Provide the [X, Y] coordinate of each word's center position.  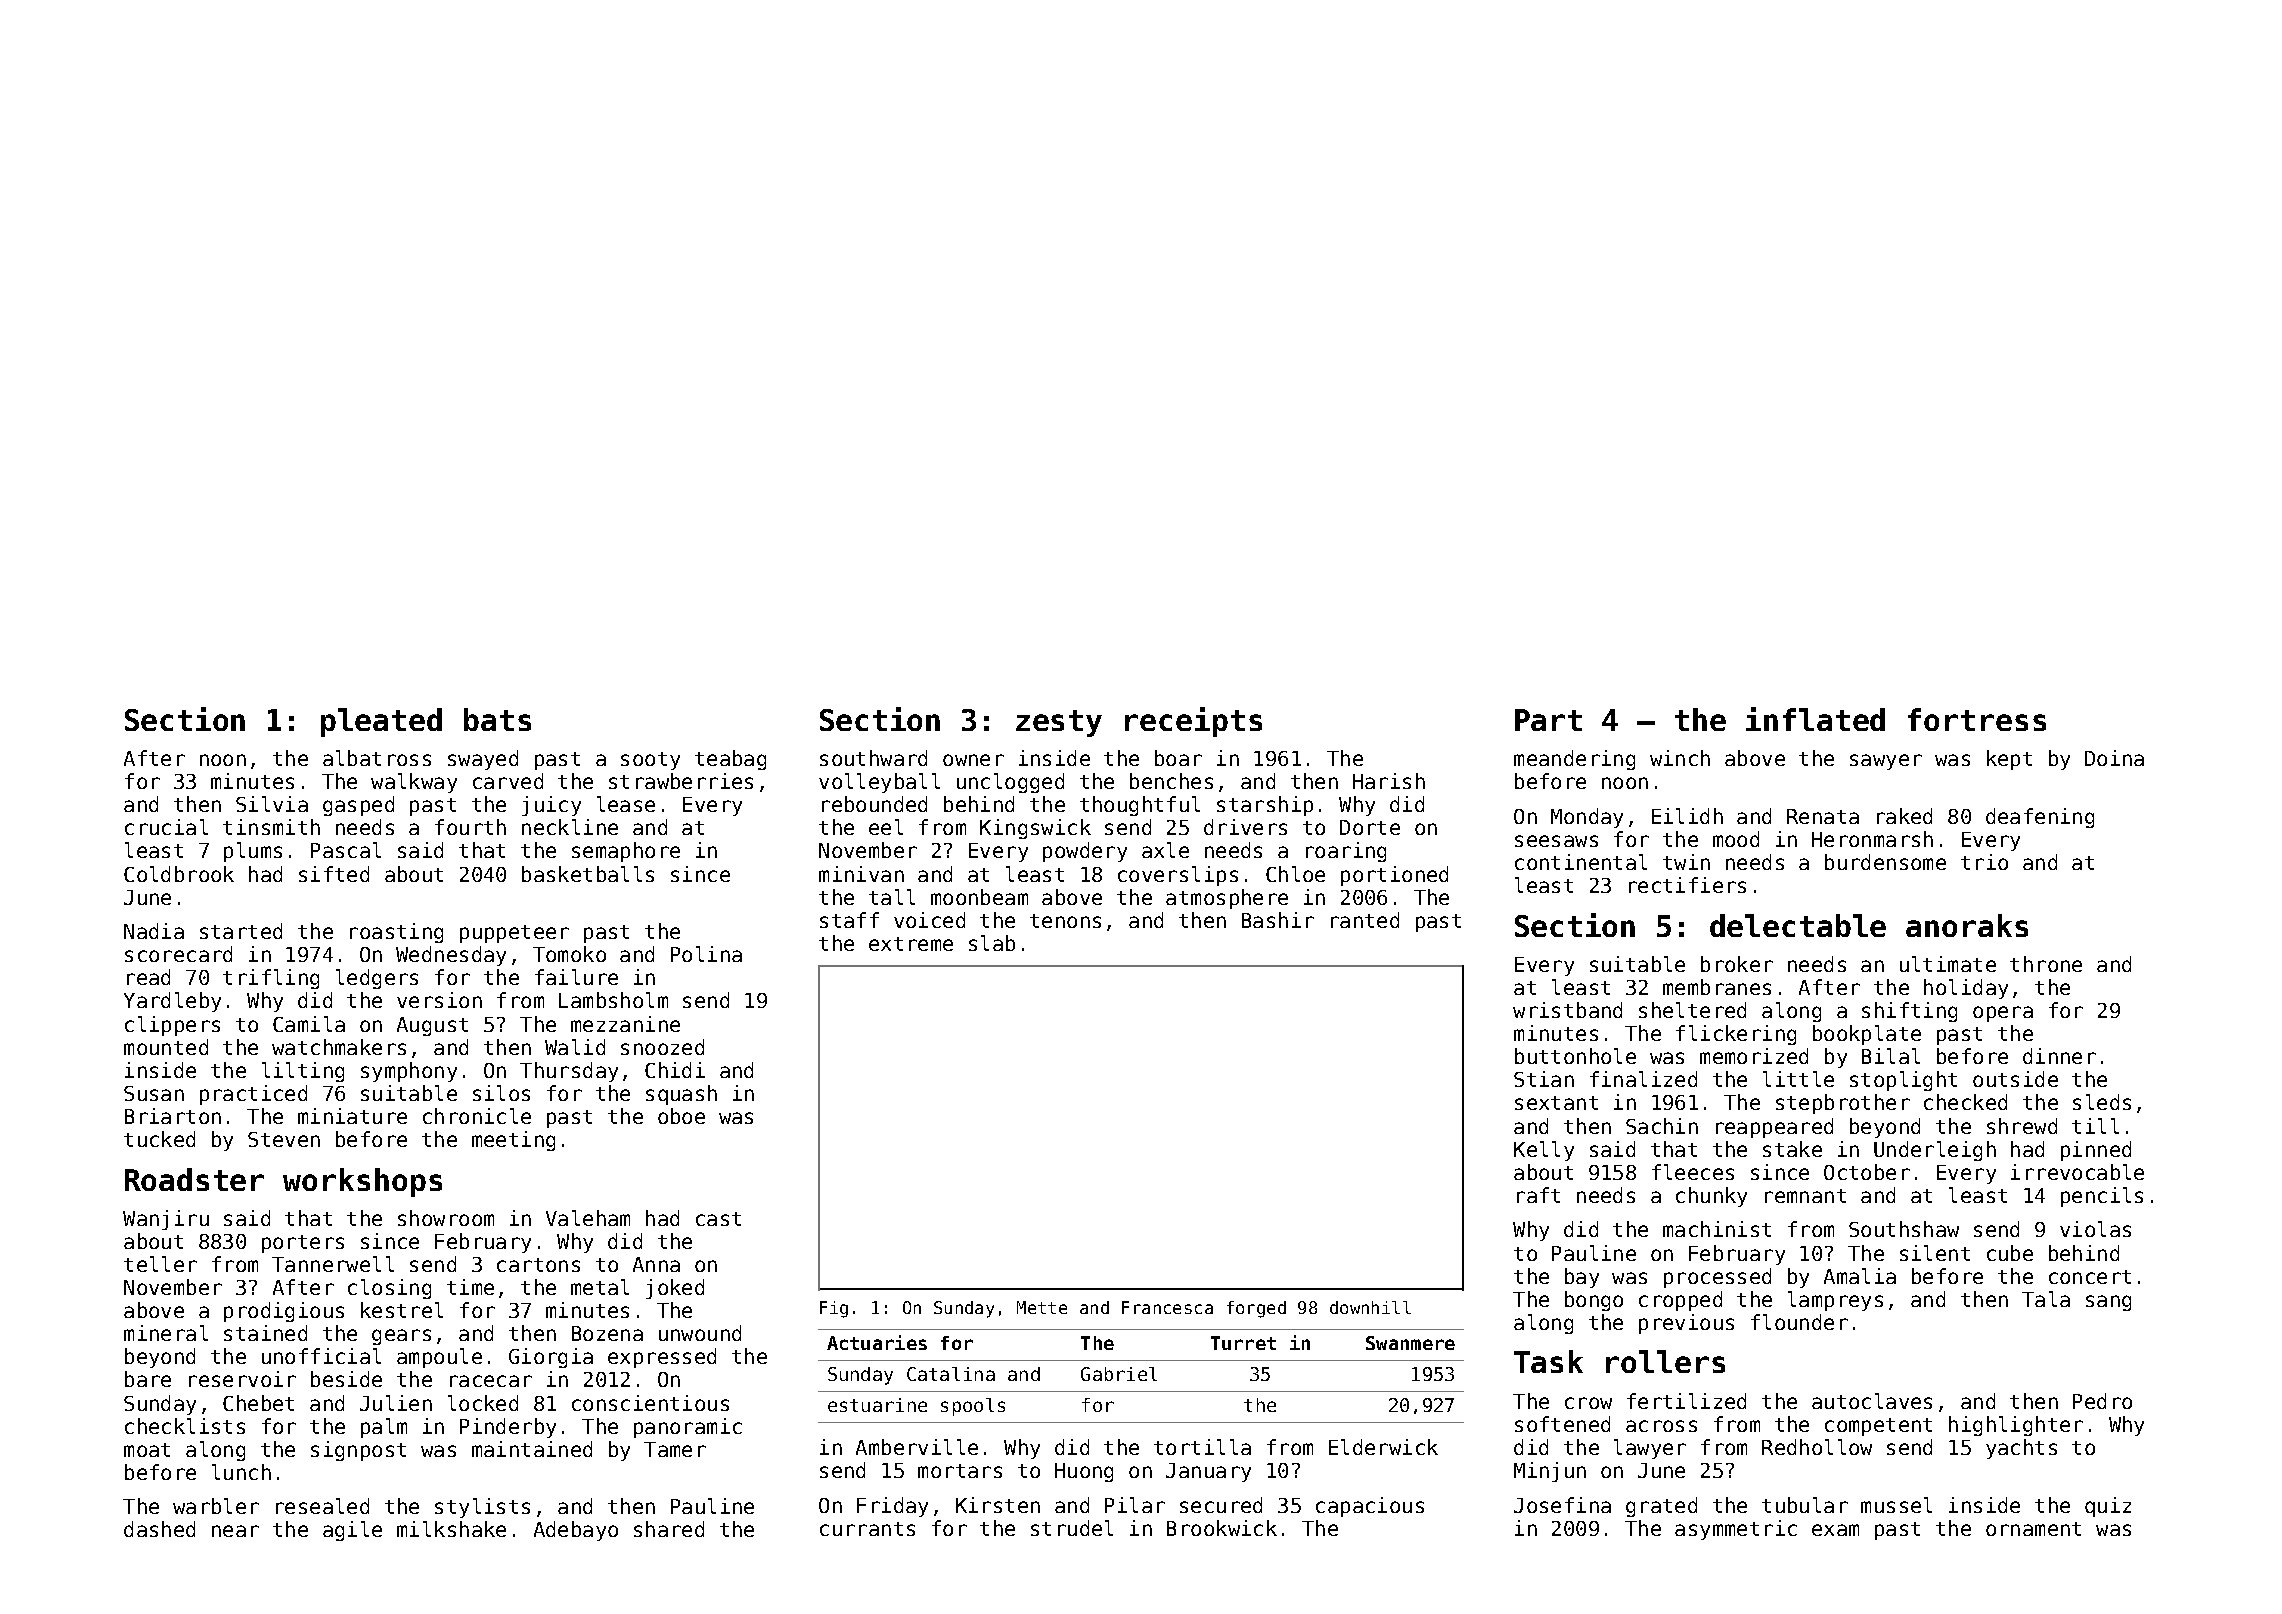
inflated [1815, 719]
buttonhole [1575, 1056]
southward [873, 758]
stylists [482, 1508]
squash [681, 1095]
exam [1835, 1530]
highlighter [2016, 1426]
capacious [1370, 1507]
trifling [271, 979]
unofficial [321, 1356]
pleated [381, 722]
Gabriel [1119, 1374]
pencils [2102, 1197]
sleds [2102, 1102]
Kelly [1544, 1151]
